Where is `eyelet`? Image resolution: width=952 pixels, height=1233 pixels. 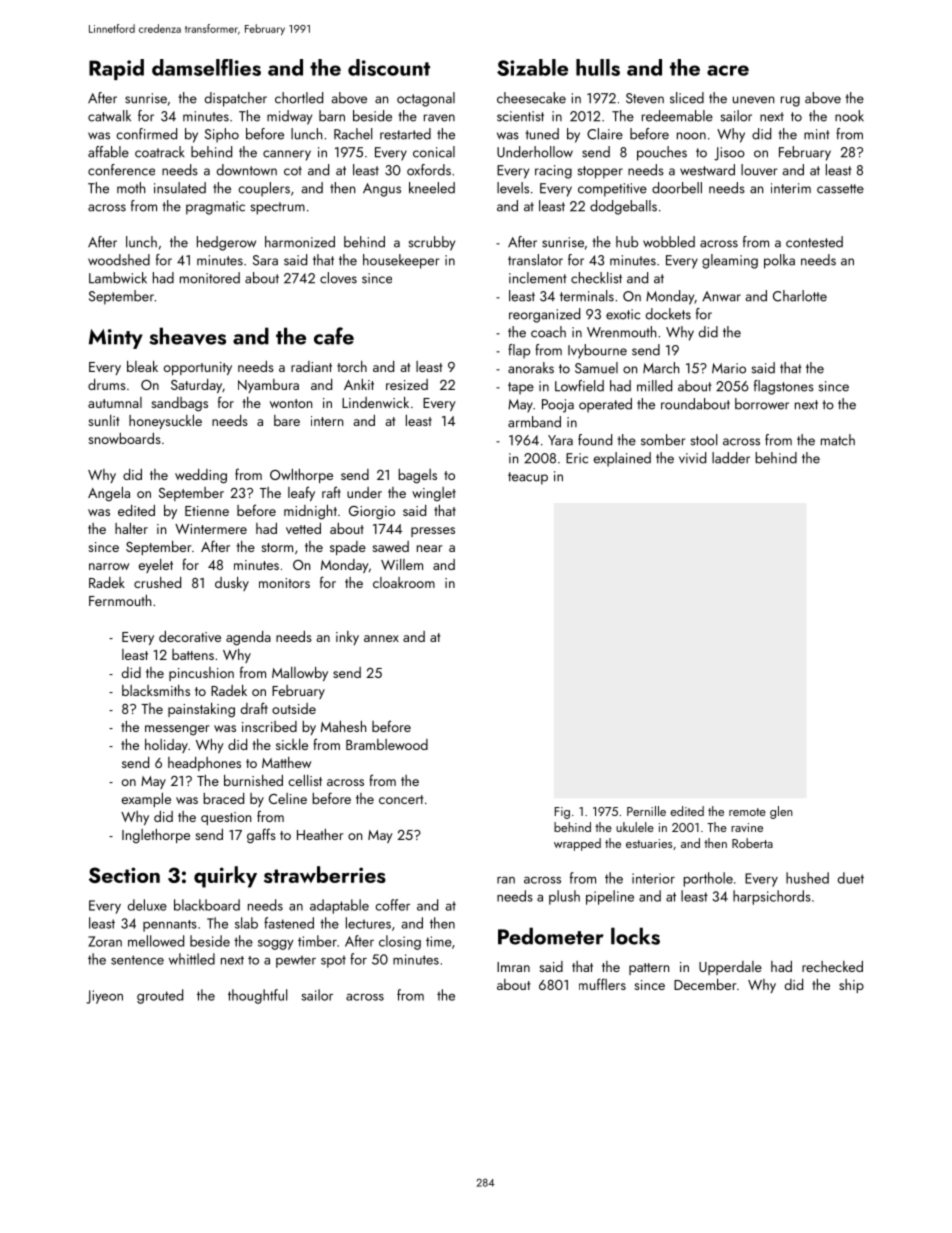
eyelet is located at coordinates (156, 566).
